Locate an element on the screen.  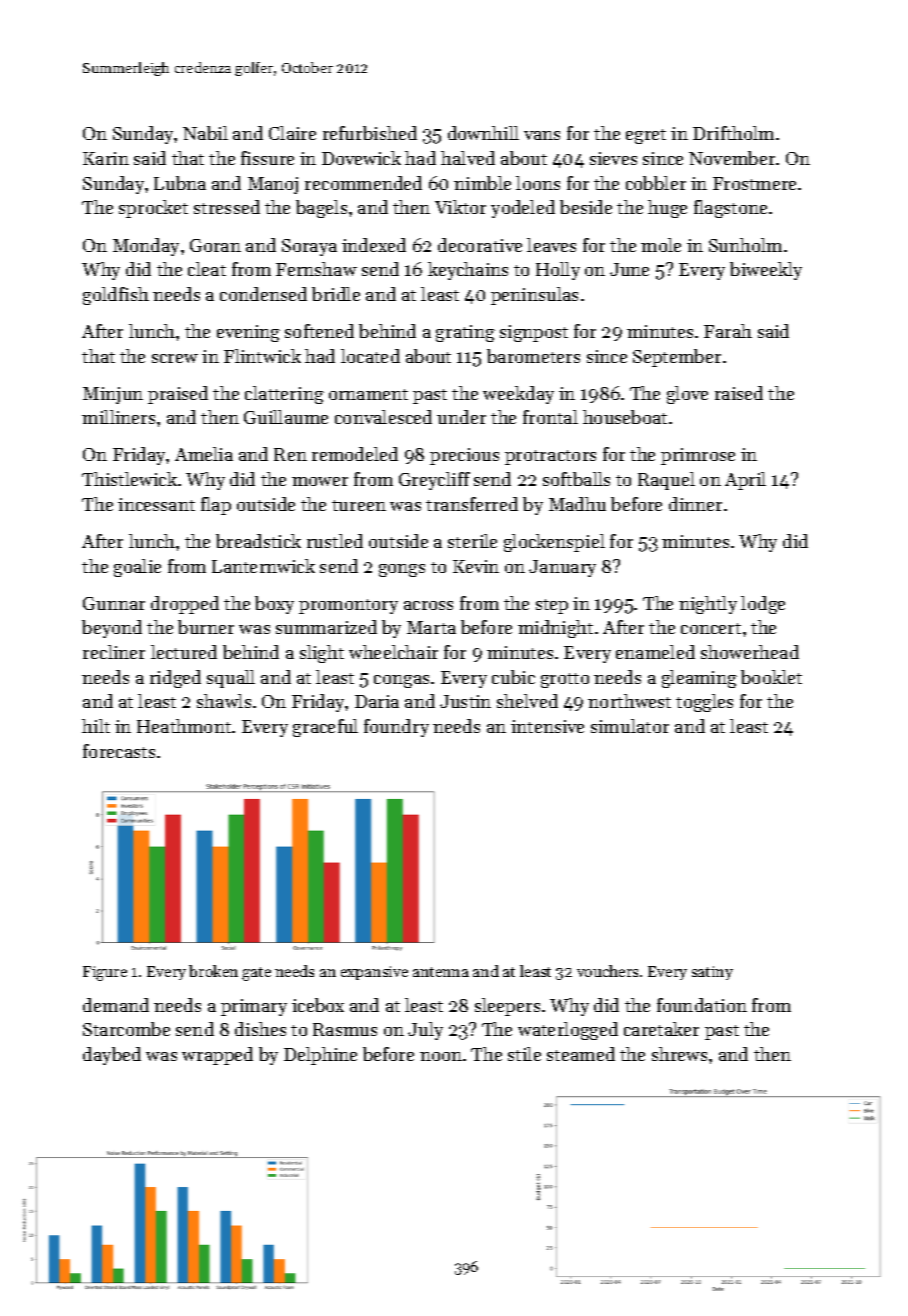
noon is located at coordinates (441, 1056).
